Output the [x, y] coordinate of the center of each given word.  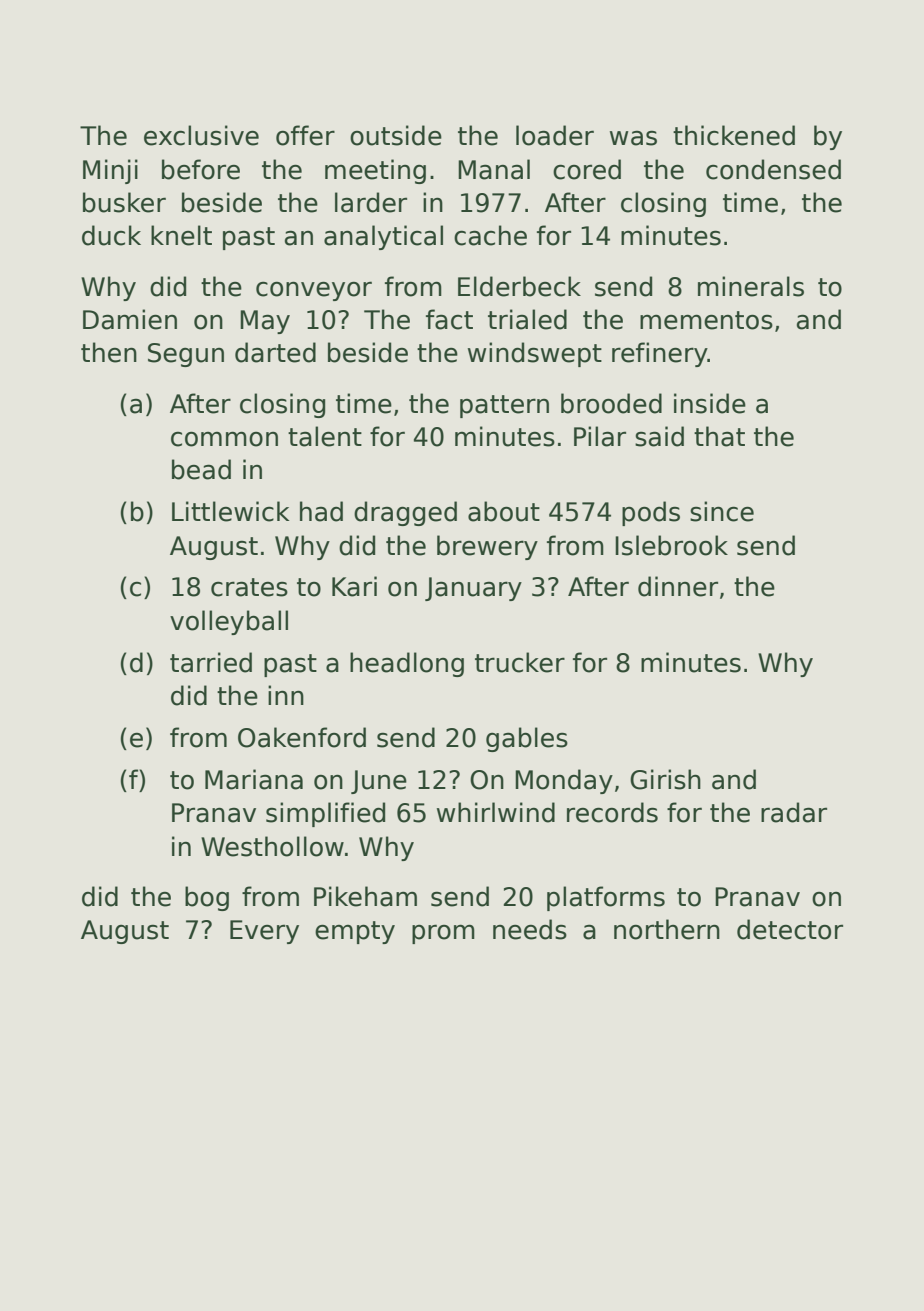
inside [710, 403]
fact [449, 319]
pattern [504, 406]
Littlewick [230, 511]
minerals [751, 286]
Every [264, 932]
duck [111, 235]
